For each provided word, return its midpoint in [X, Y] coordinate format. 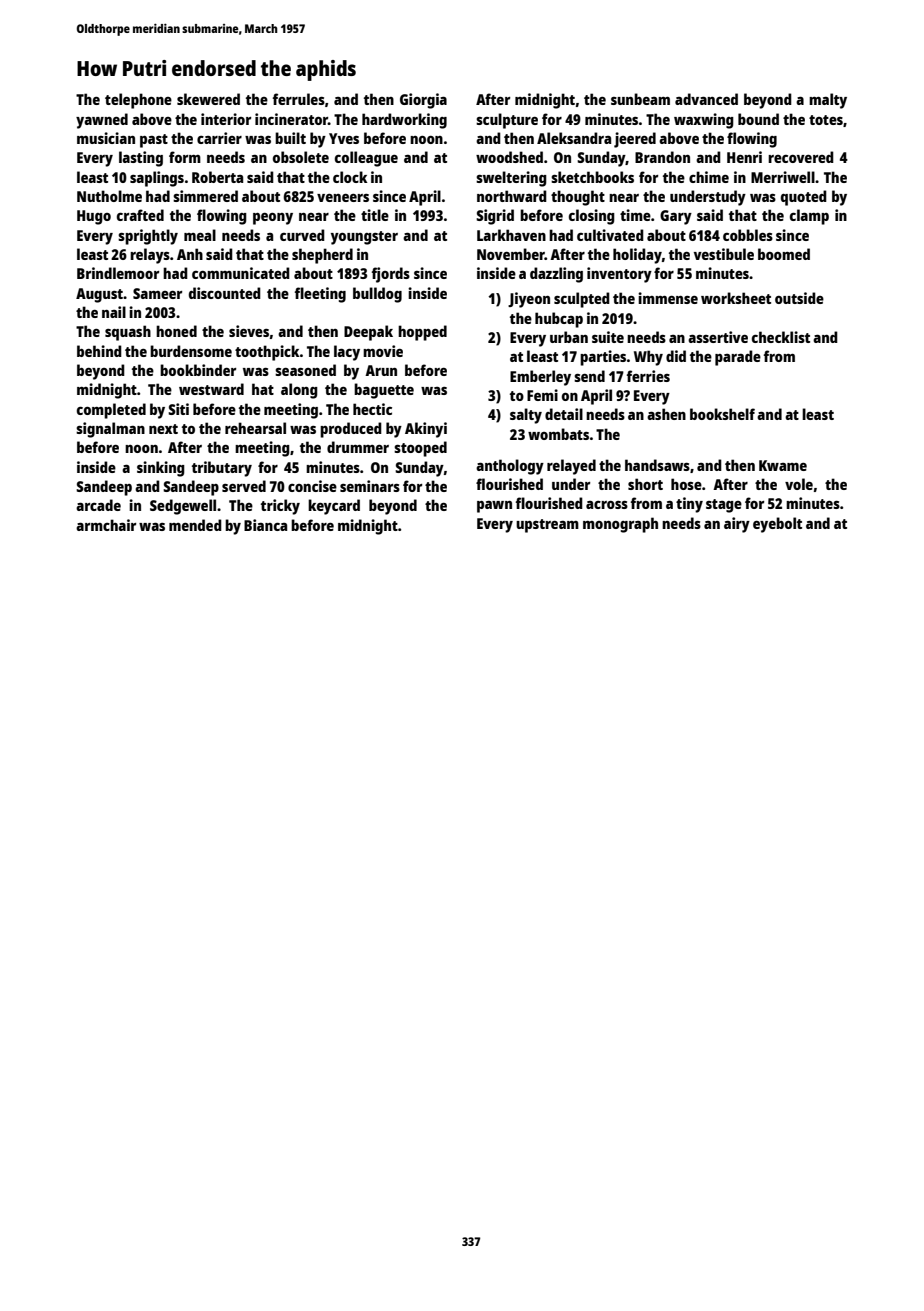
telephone [138, 101]
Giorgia [423, 101]
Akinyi [426, 430]
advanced [706, 99]
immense [668, 298]
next [163, 429]
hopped [422, 333]
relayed [571, 467]
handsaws [657, 465]
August [99, 295]
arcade [98, 505]
